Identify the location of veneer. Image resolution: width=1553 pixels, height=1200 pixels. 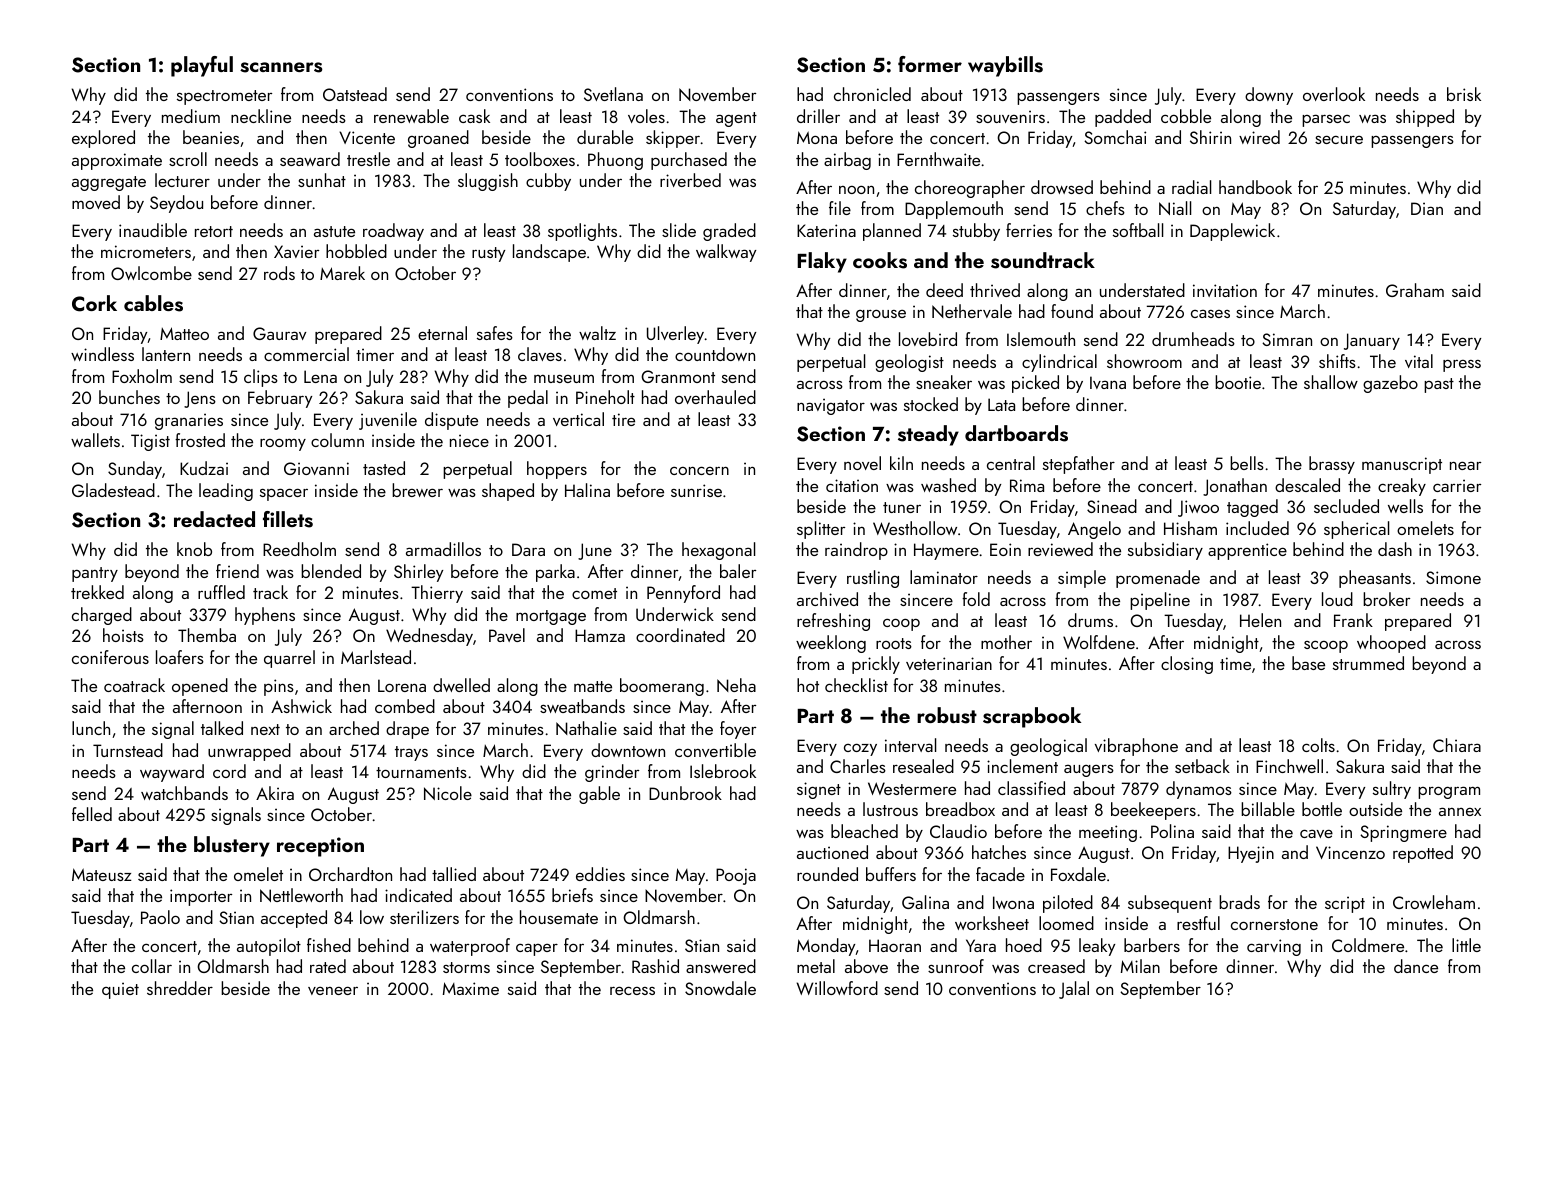
(333, 991).
